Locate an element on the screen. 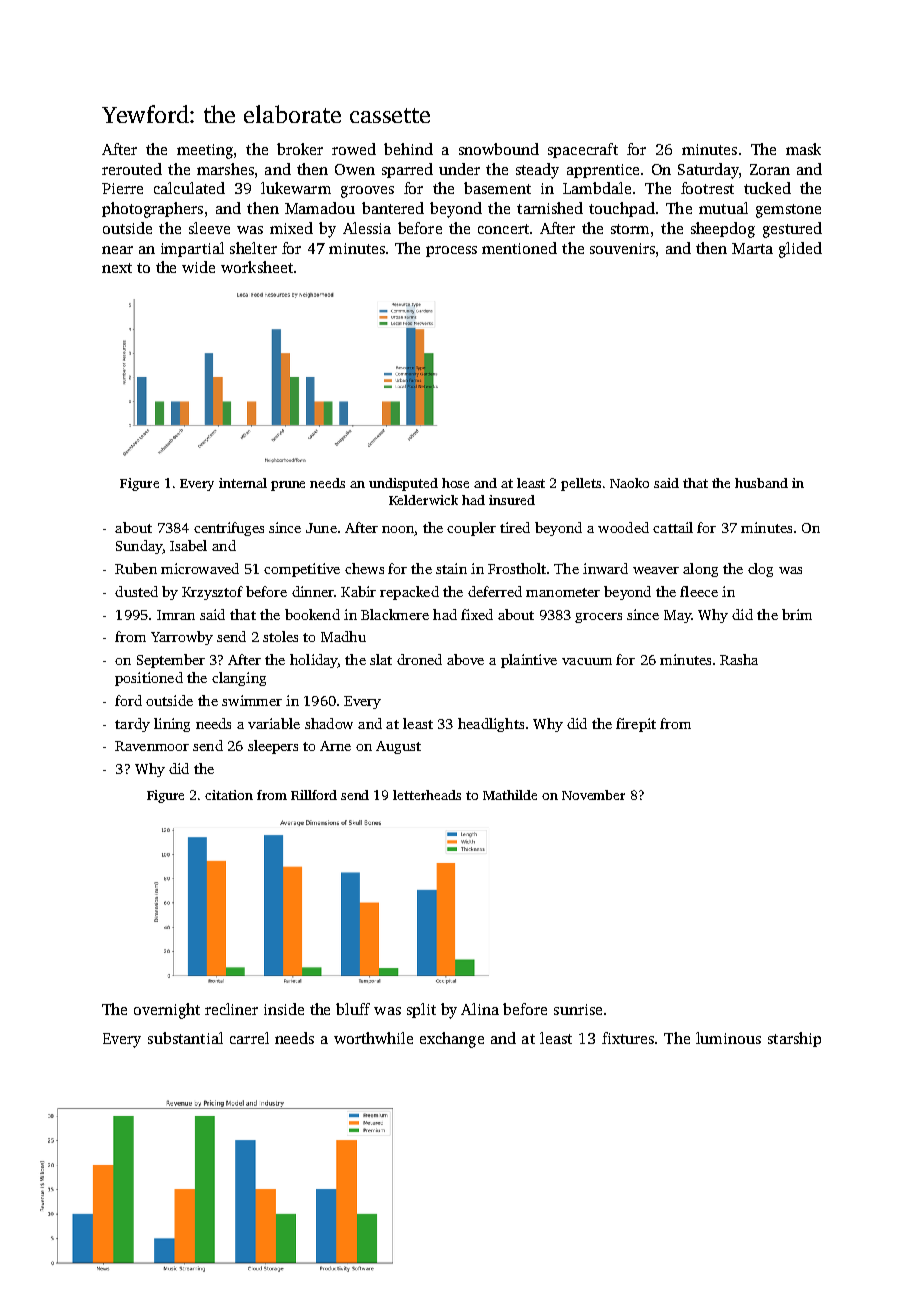  next is located at coordinates (117, 268).
